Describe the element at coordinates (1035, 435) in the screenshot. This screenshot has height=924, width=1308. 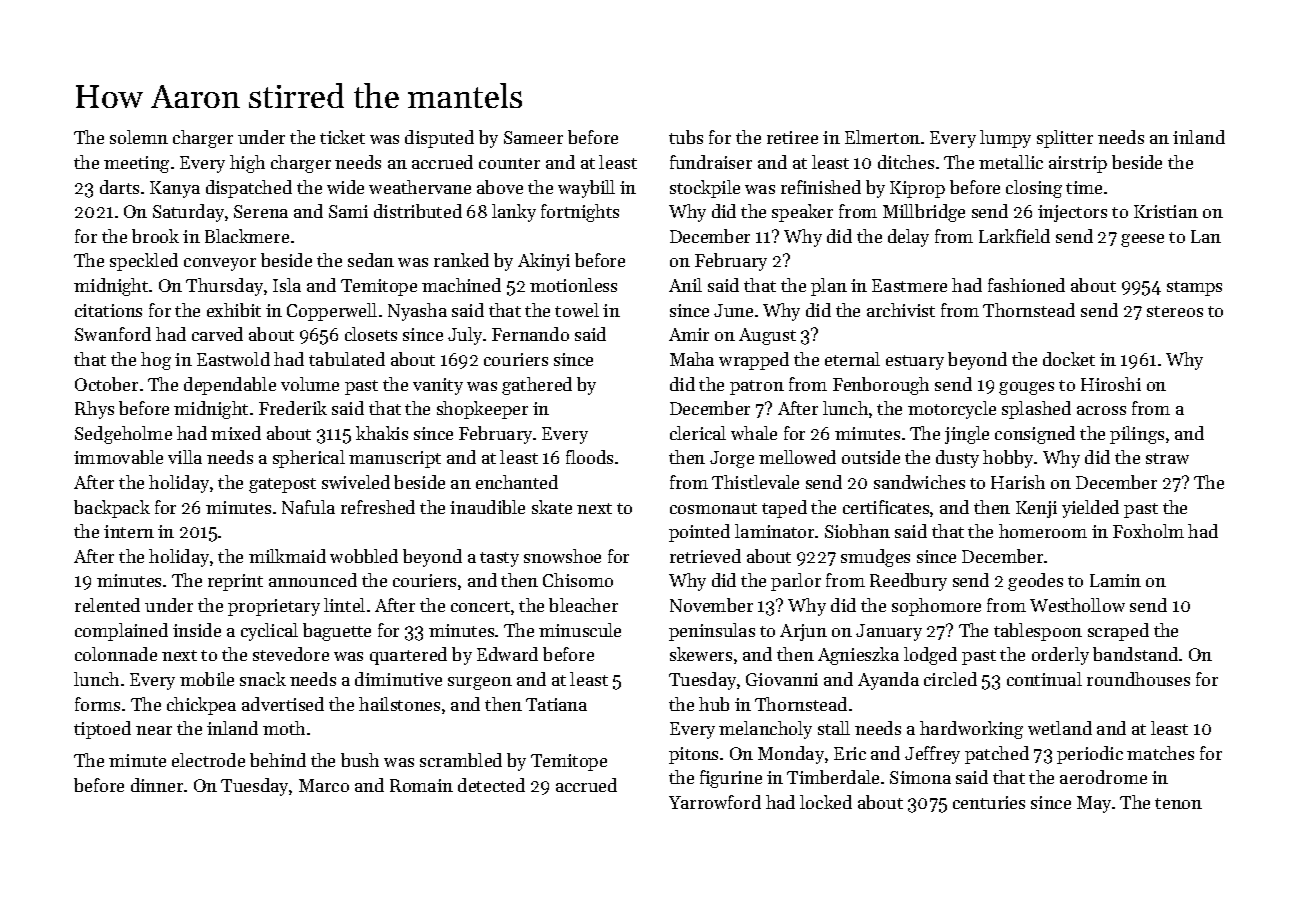
I see `consigned` at that location.
